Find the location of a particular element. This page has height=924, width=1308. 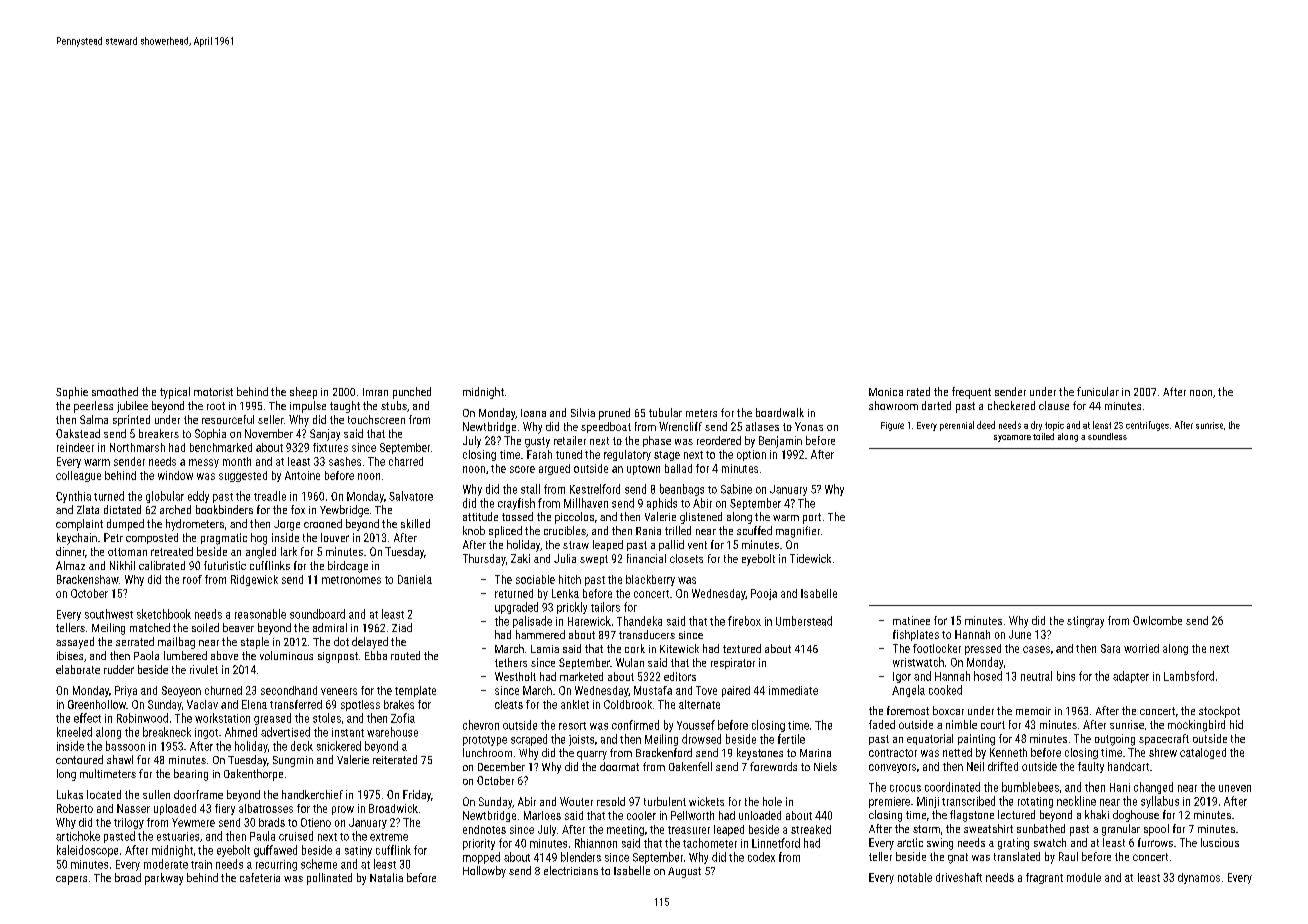

Sophie is located at coordinates (72, 393).
